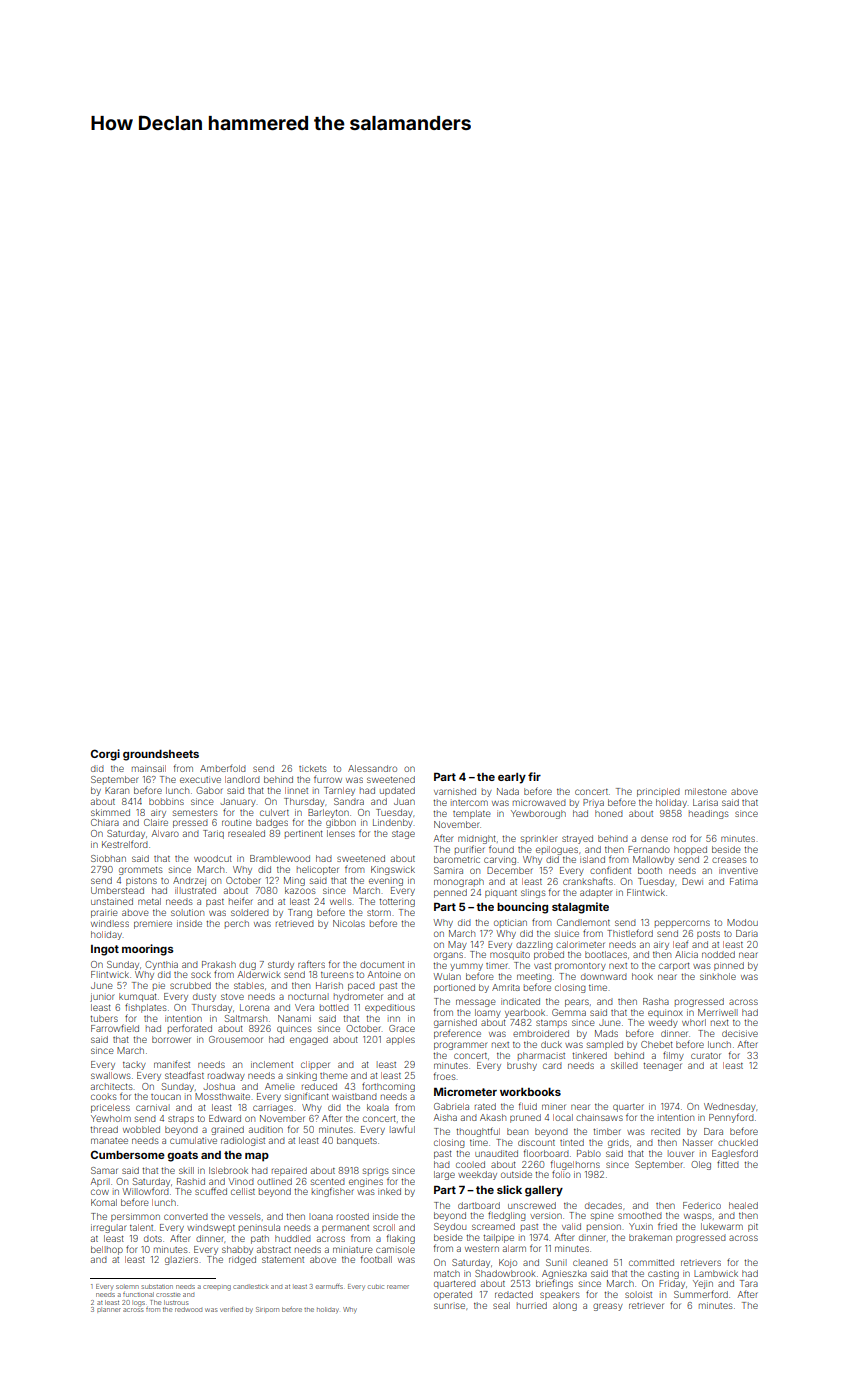 The image size is (849, 1400). Describe the element at coordinates (397, 791) in the image. I see `updated` at that location.
